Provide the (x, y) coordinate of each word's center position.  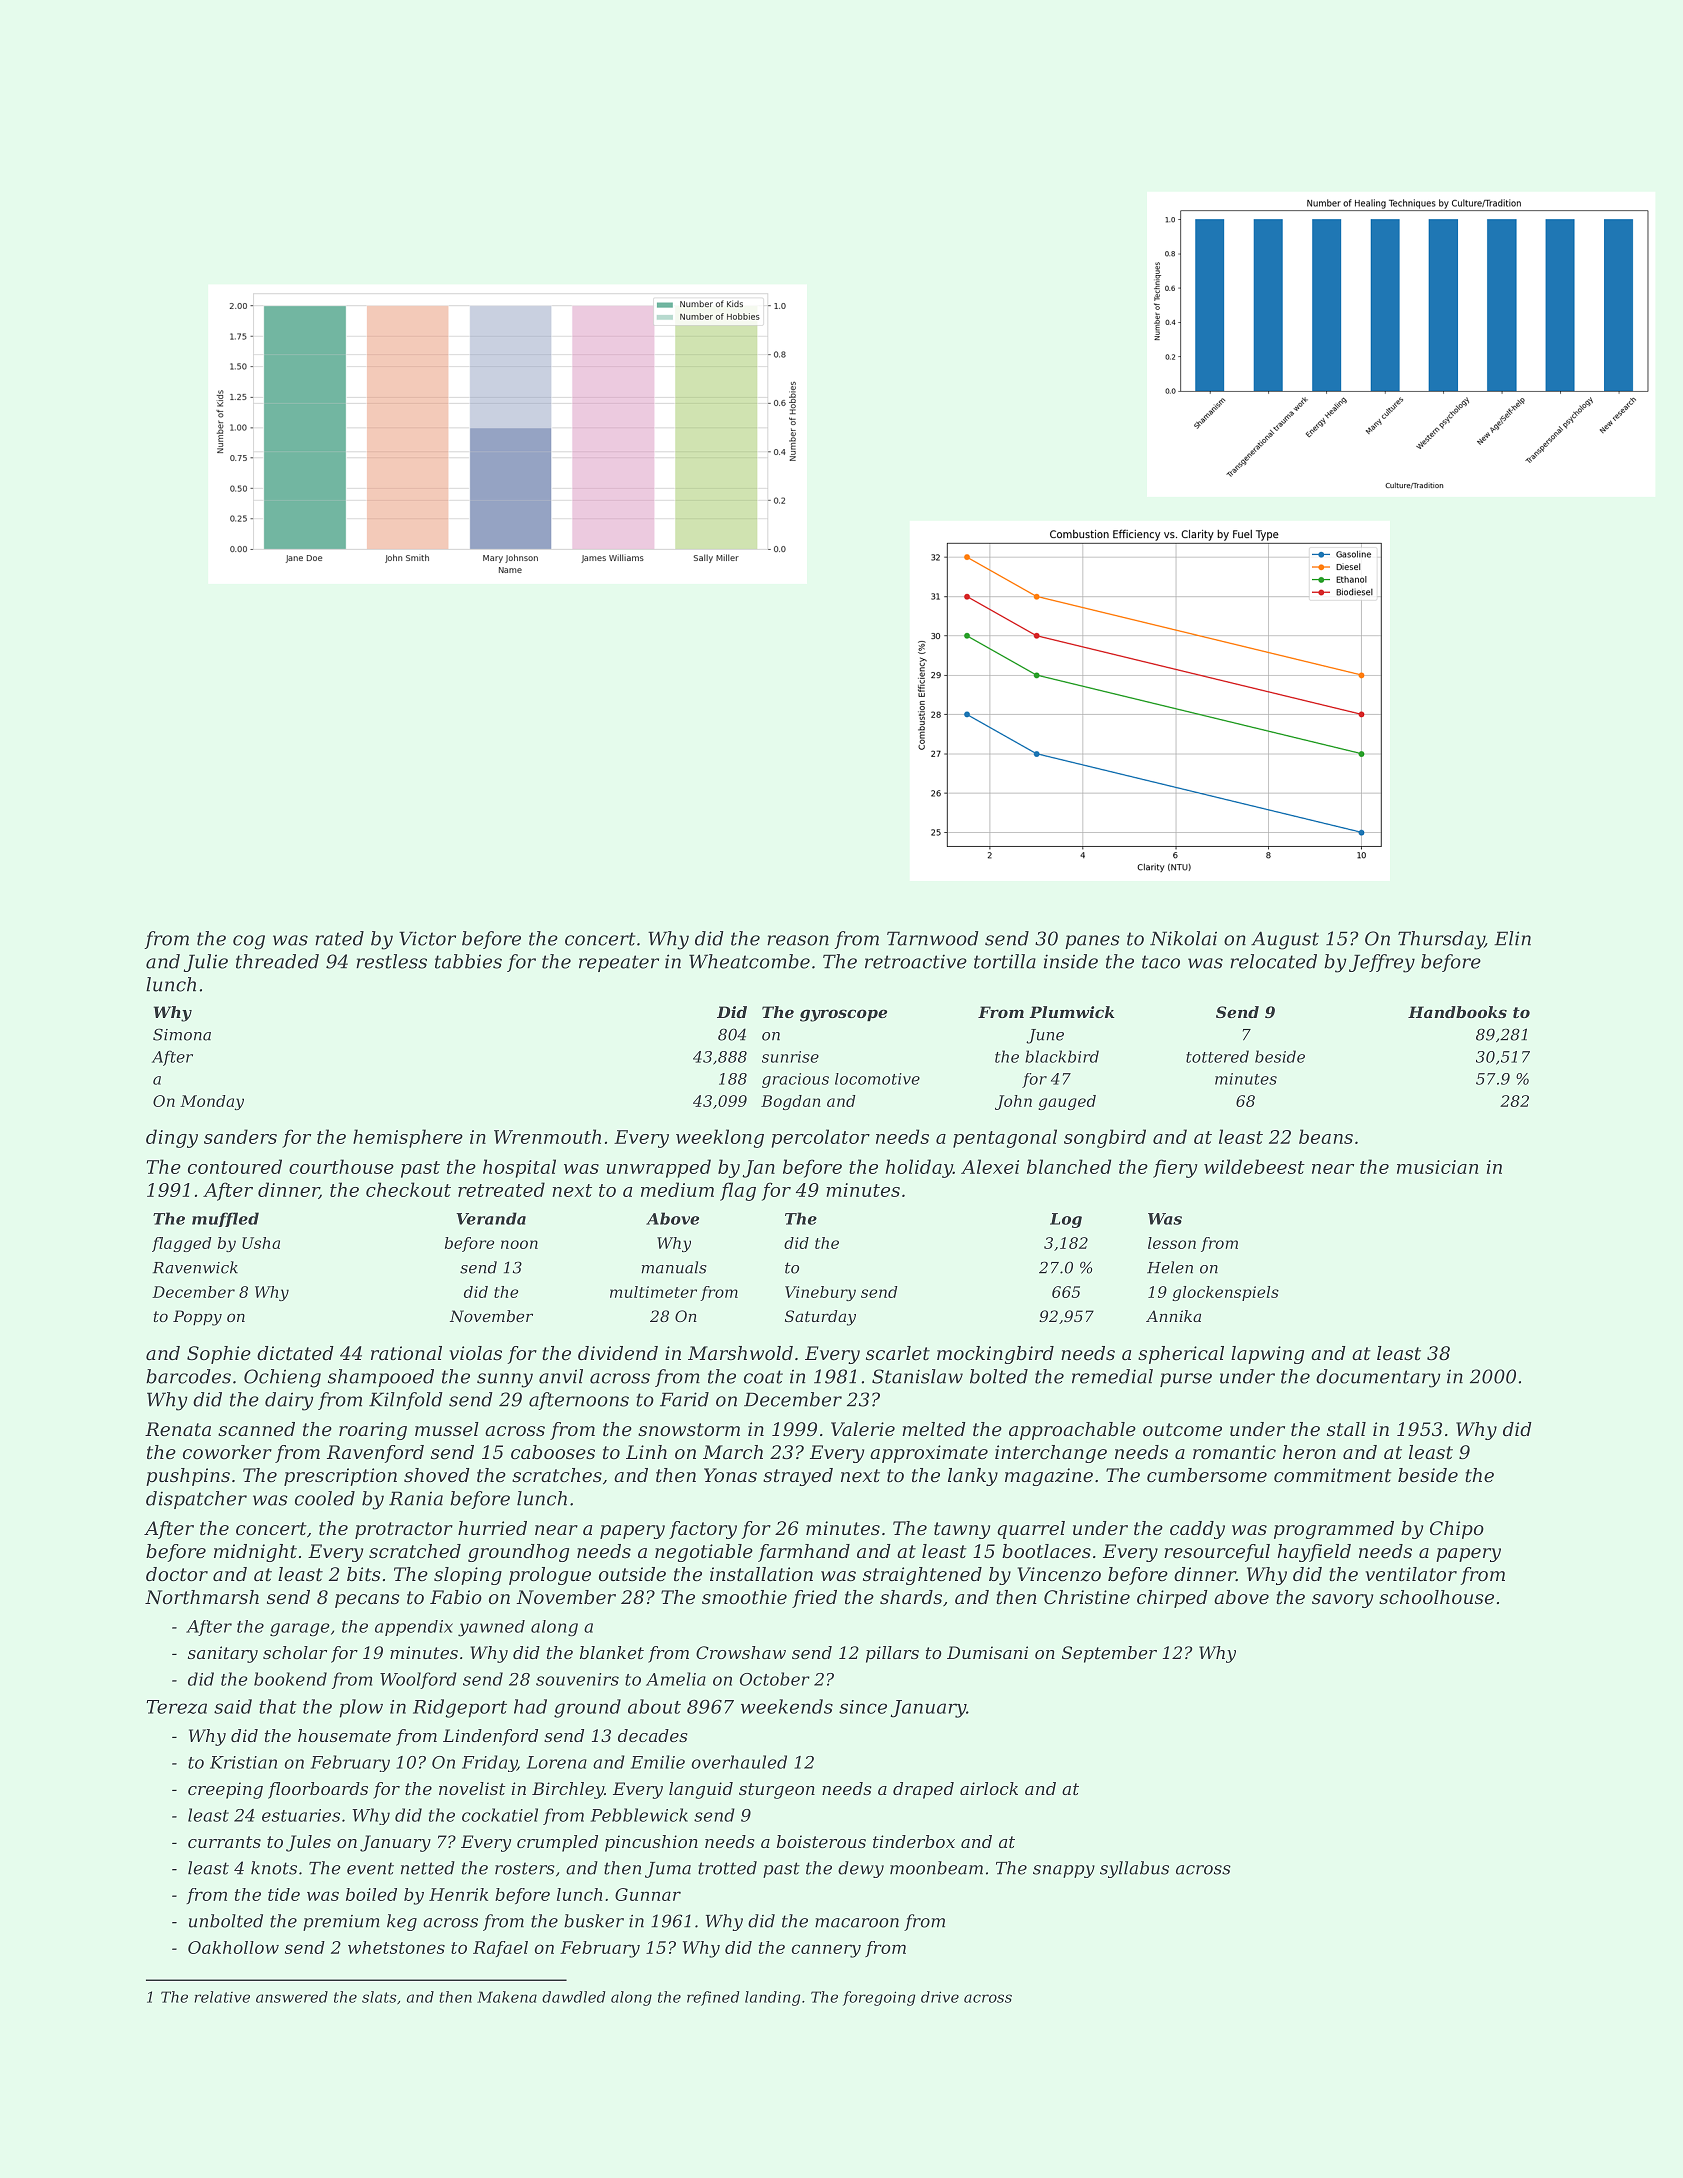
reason (798, 940)
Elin (1512, 938)
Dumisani (987, 1652)
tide (284, 1894)
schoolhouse (1436, 1597)
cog (249, 942)
